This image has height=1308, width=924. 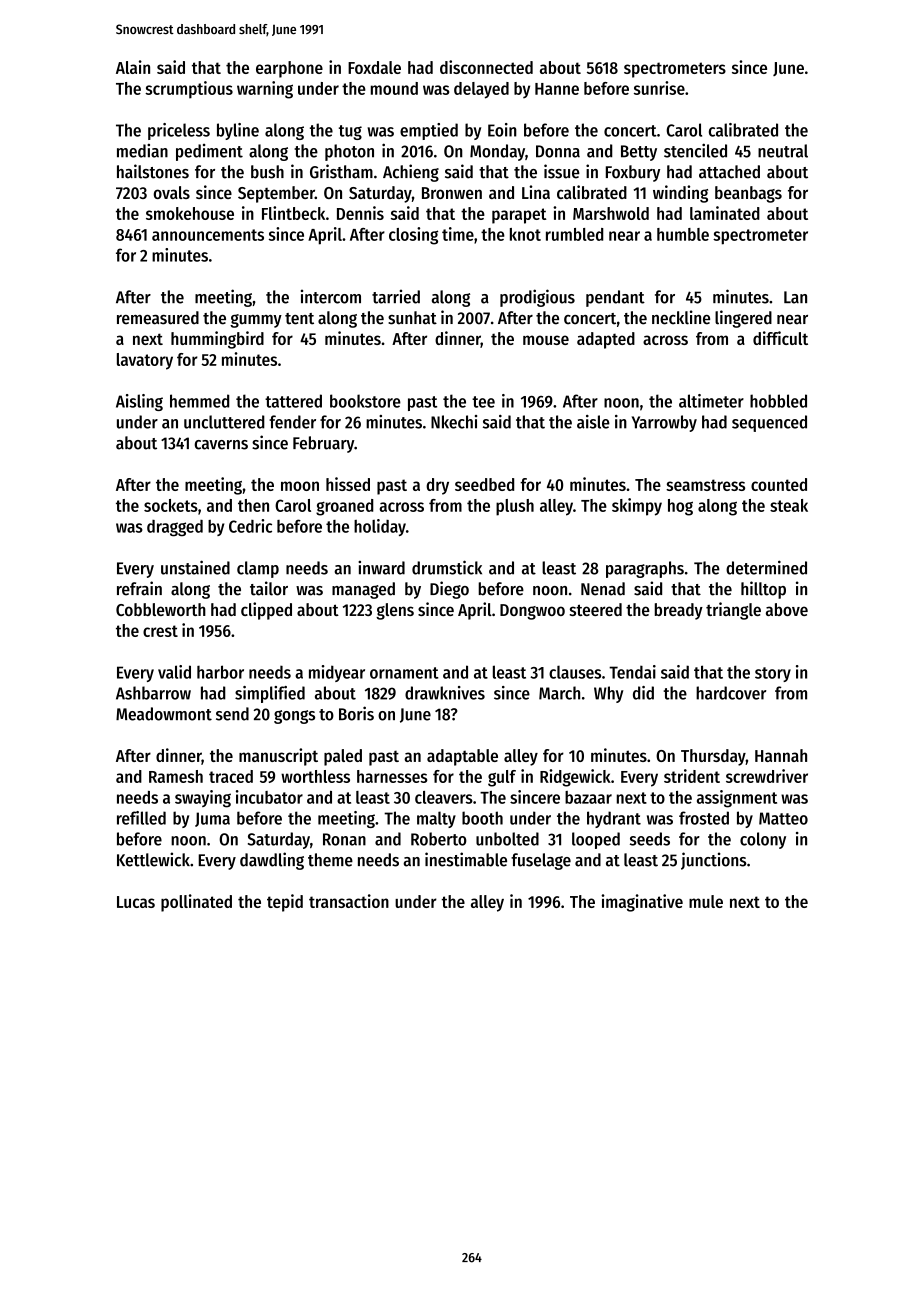 I want to click on caverns, so click(x=221, y=445).
